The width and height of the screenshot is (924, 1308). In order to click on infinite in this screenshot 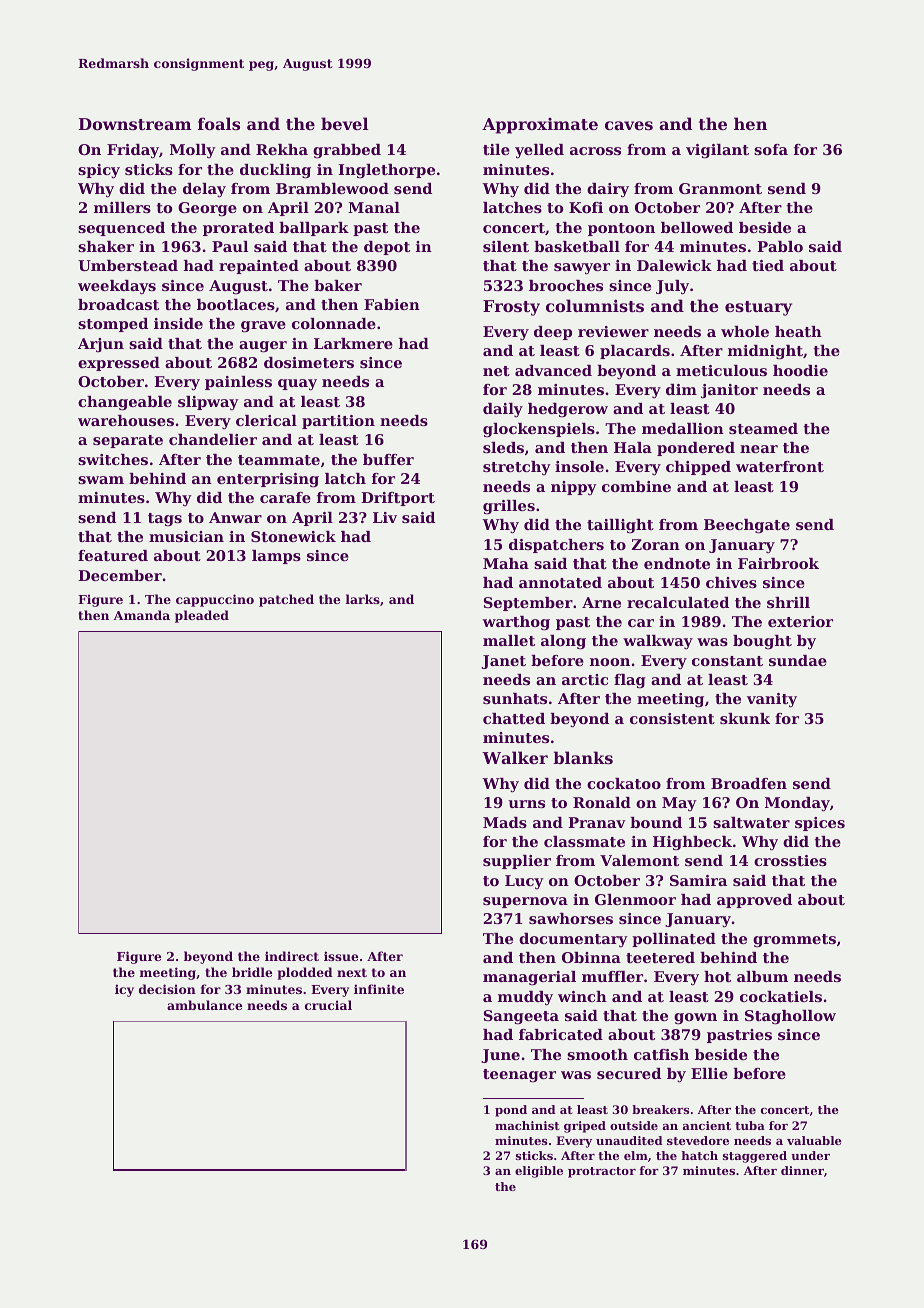, I will do `click(379, 989)`.
